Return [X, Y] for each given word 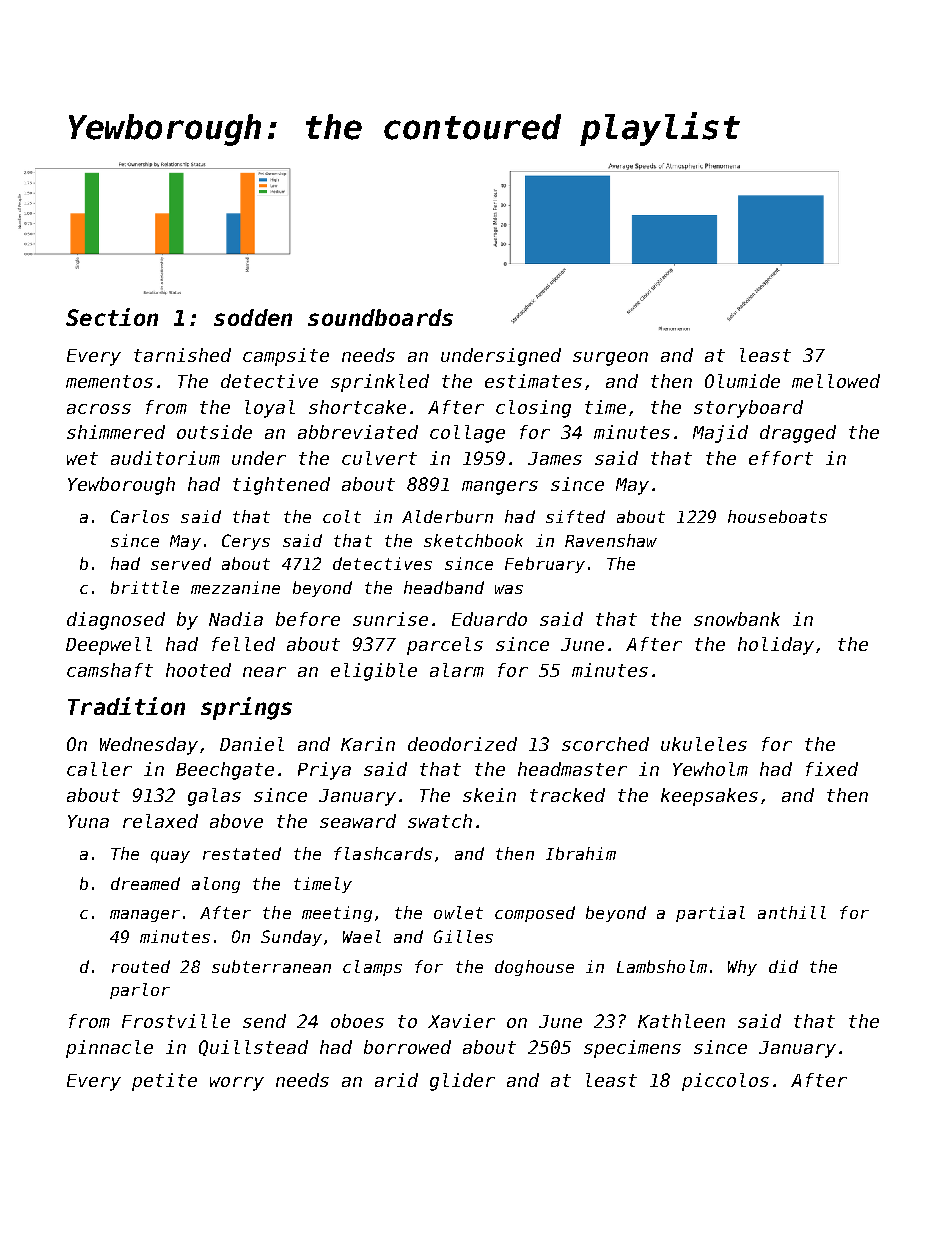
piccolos [725, 1082]
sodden [253, 317]
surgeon [610, 359]
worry [237, 1084]
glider [462, 1082]
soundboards [380, 317]
